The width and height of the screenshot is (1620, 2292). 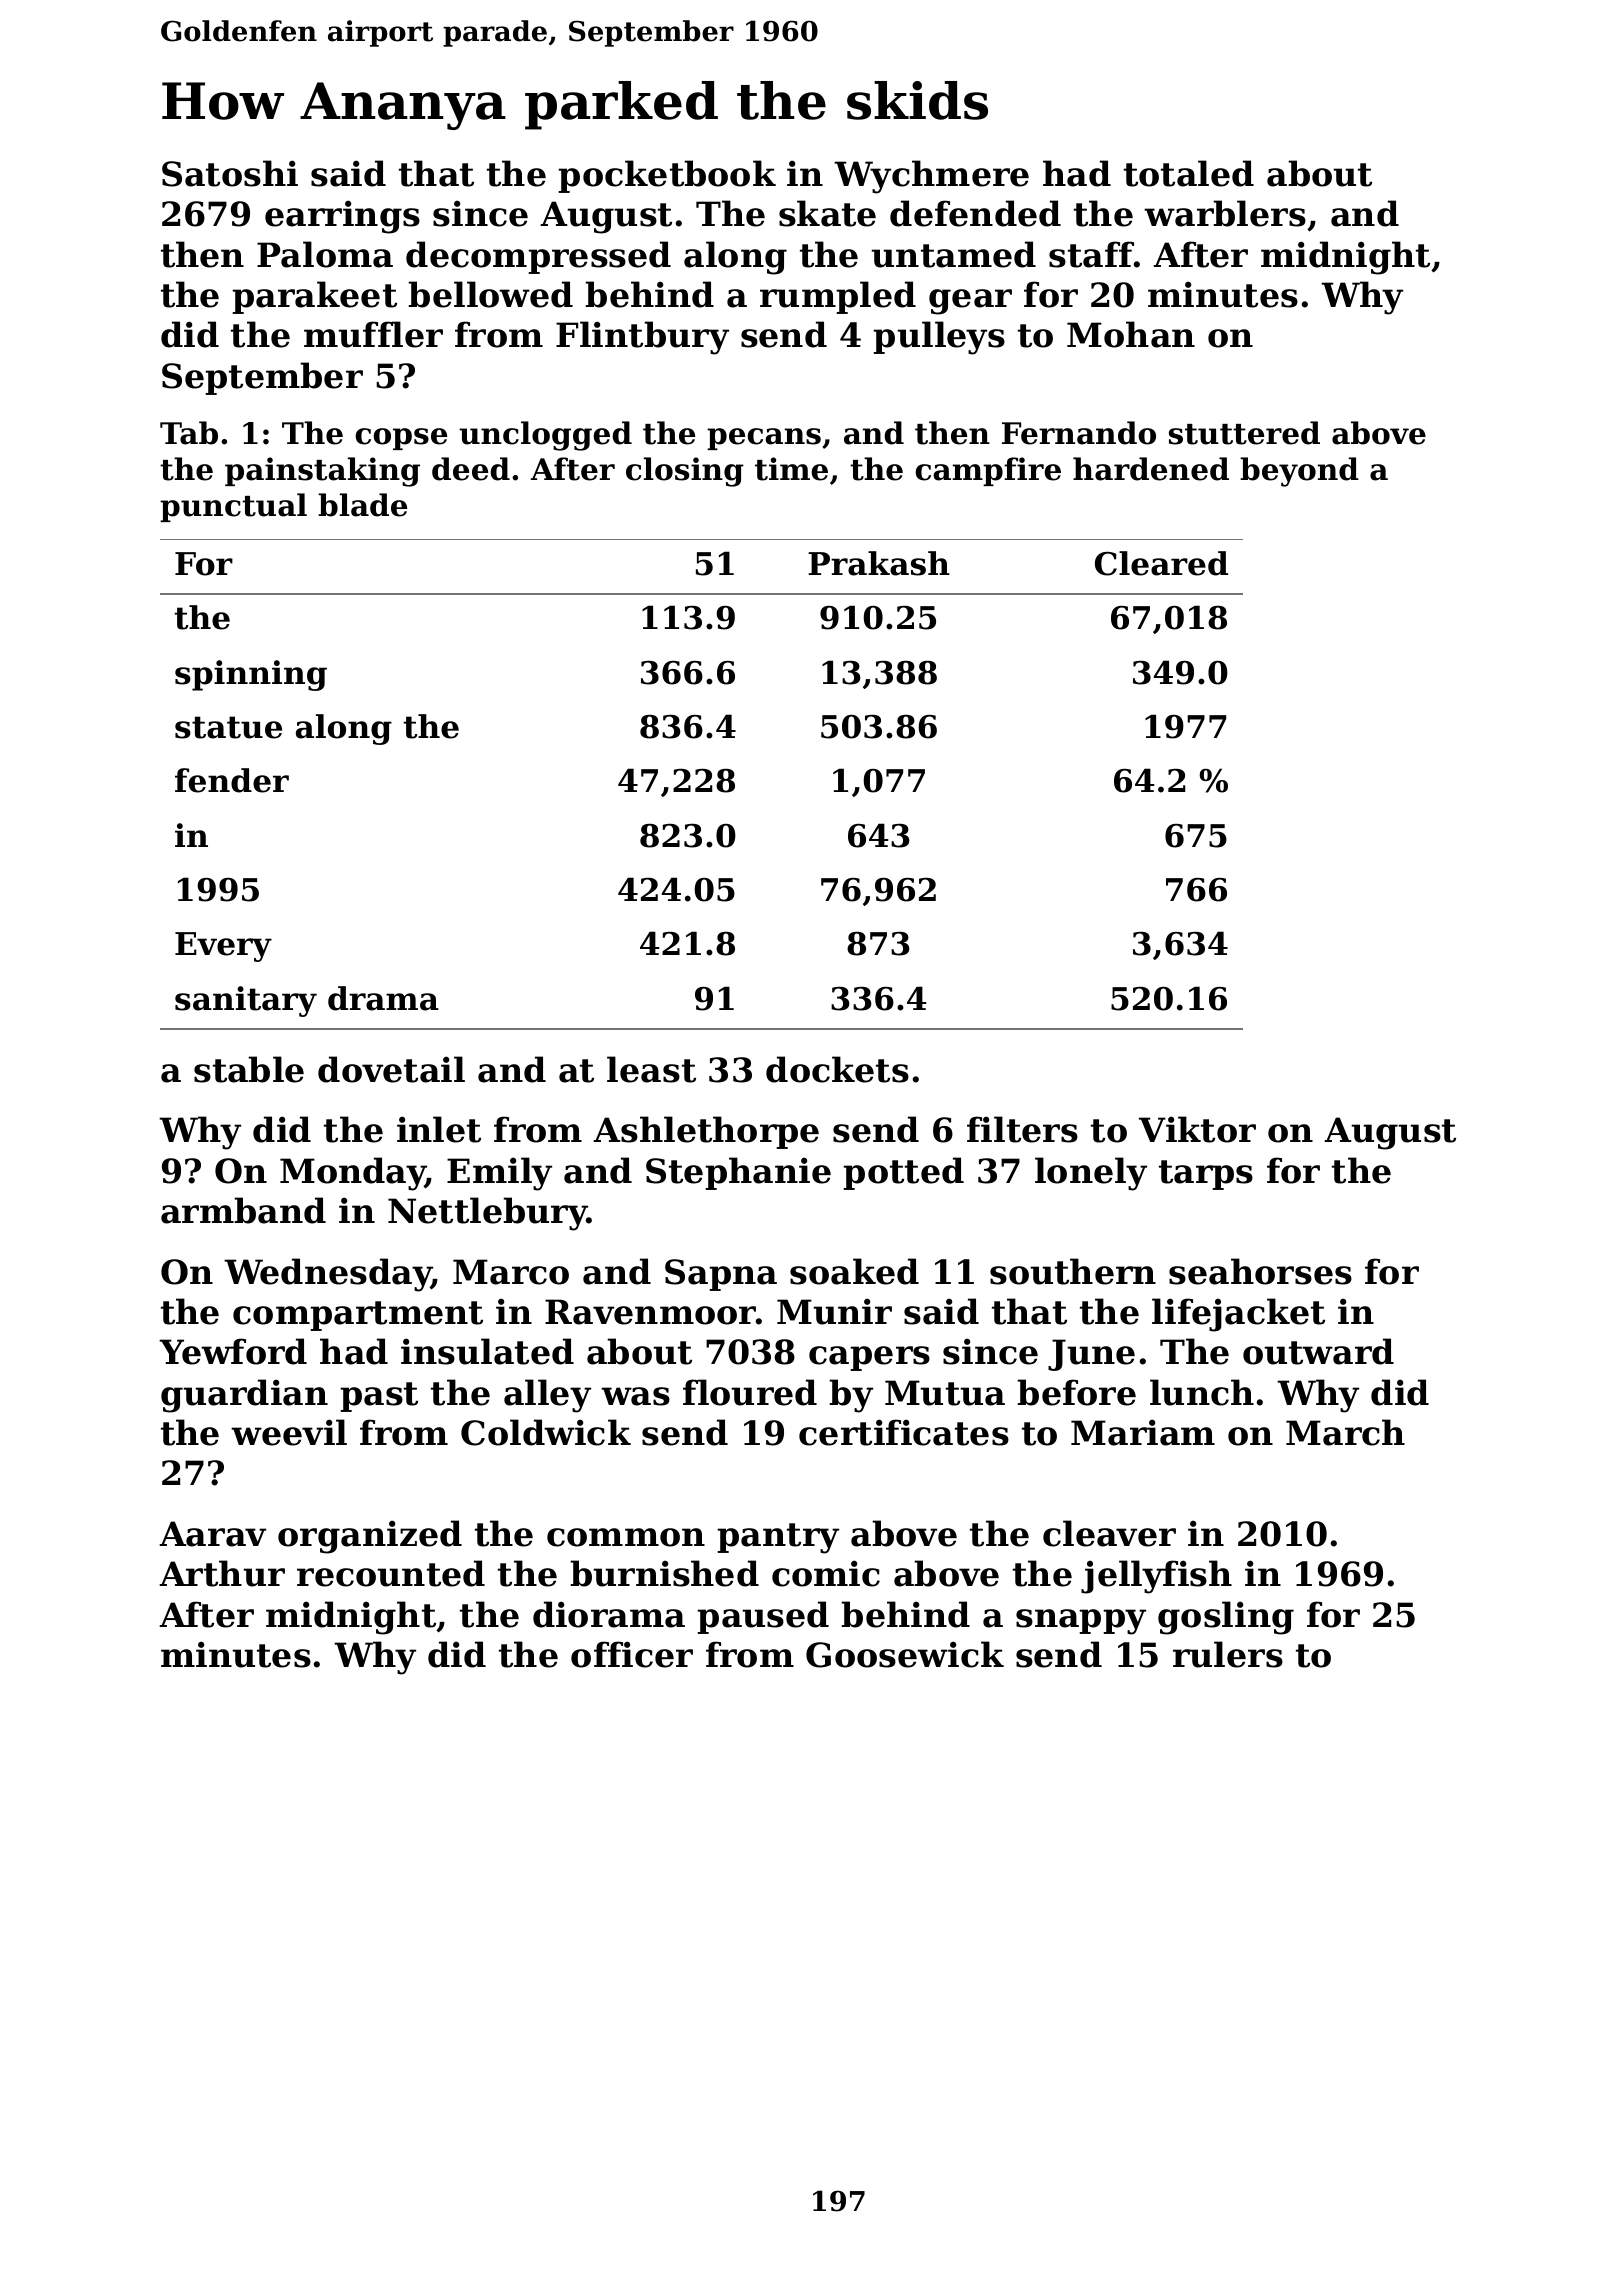 I want to click on totaled, so click(x=1189, y=173).
